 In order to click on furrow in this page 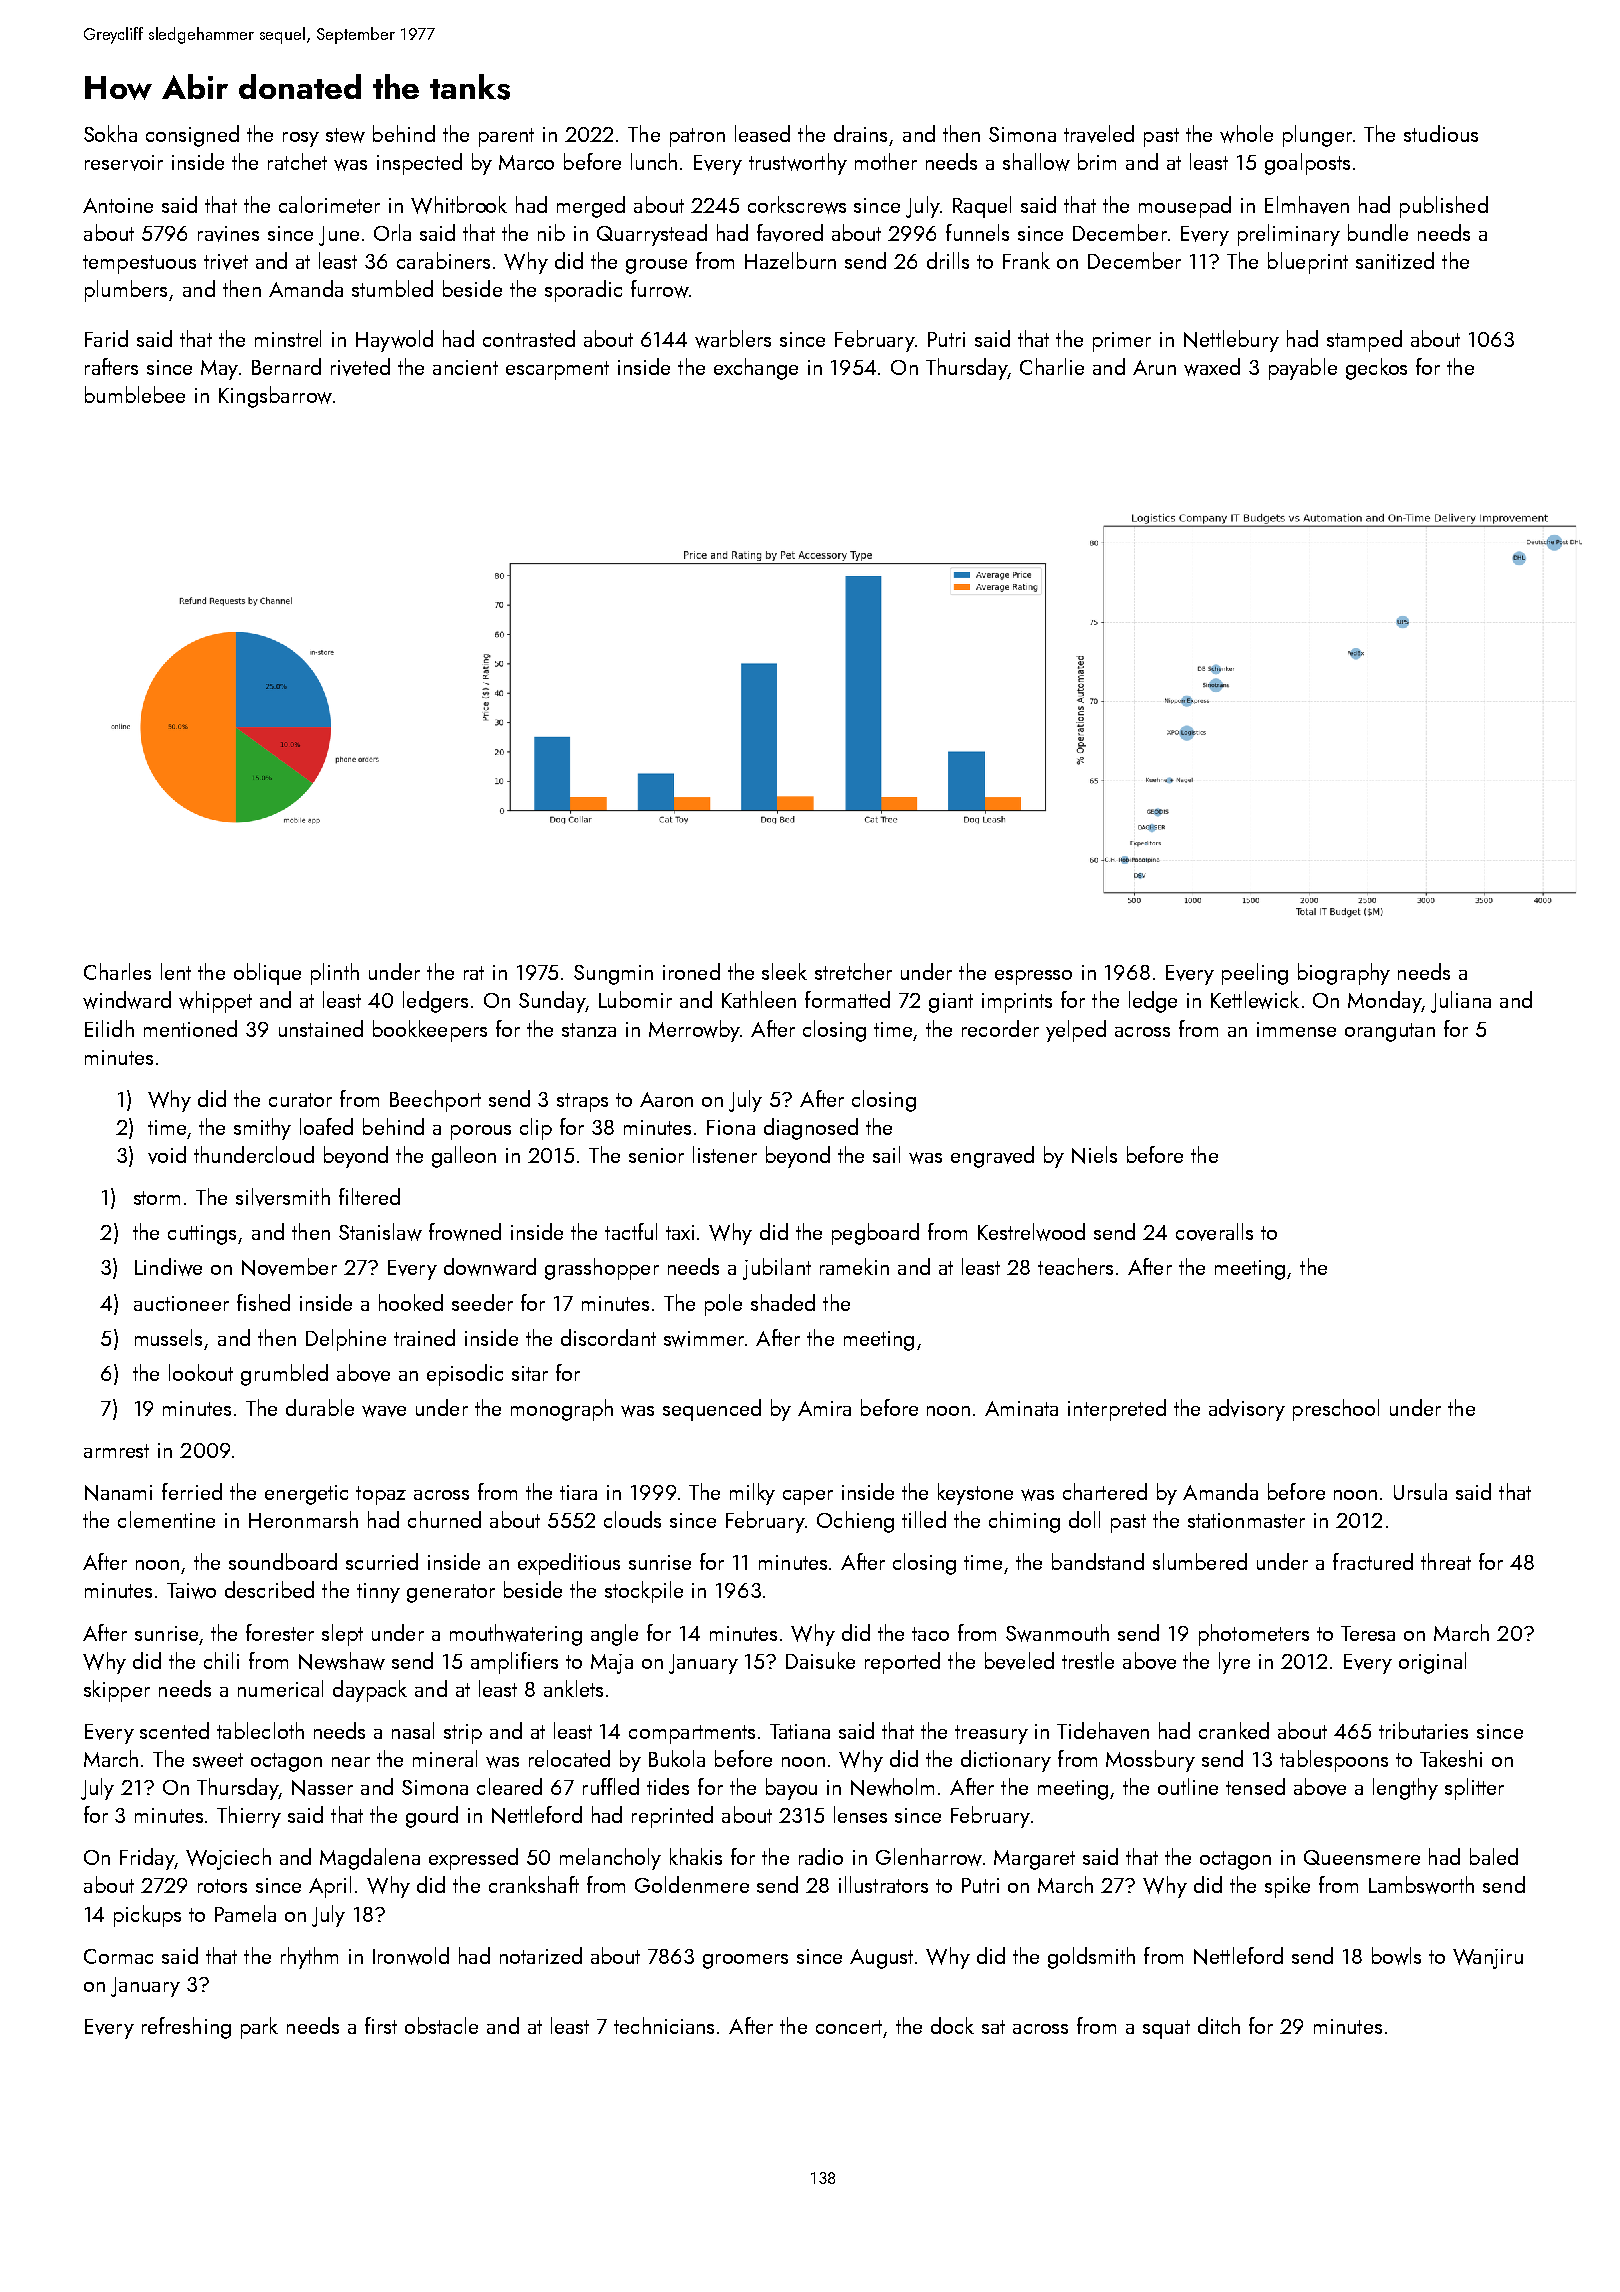, I will do `click(660, 289)`.
